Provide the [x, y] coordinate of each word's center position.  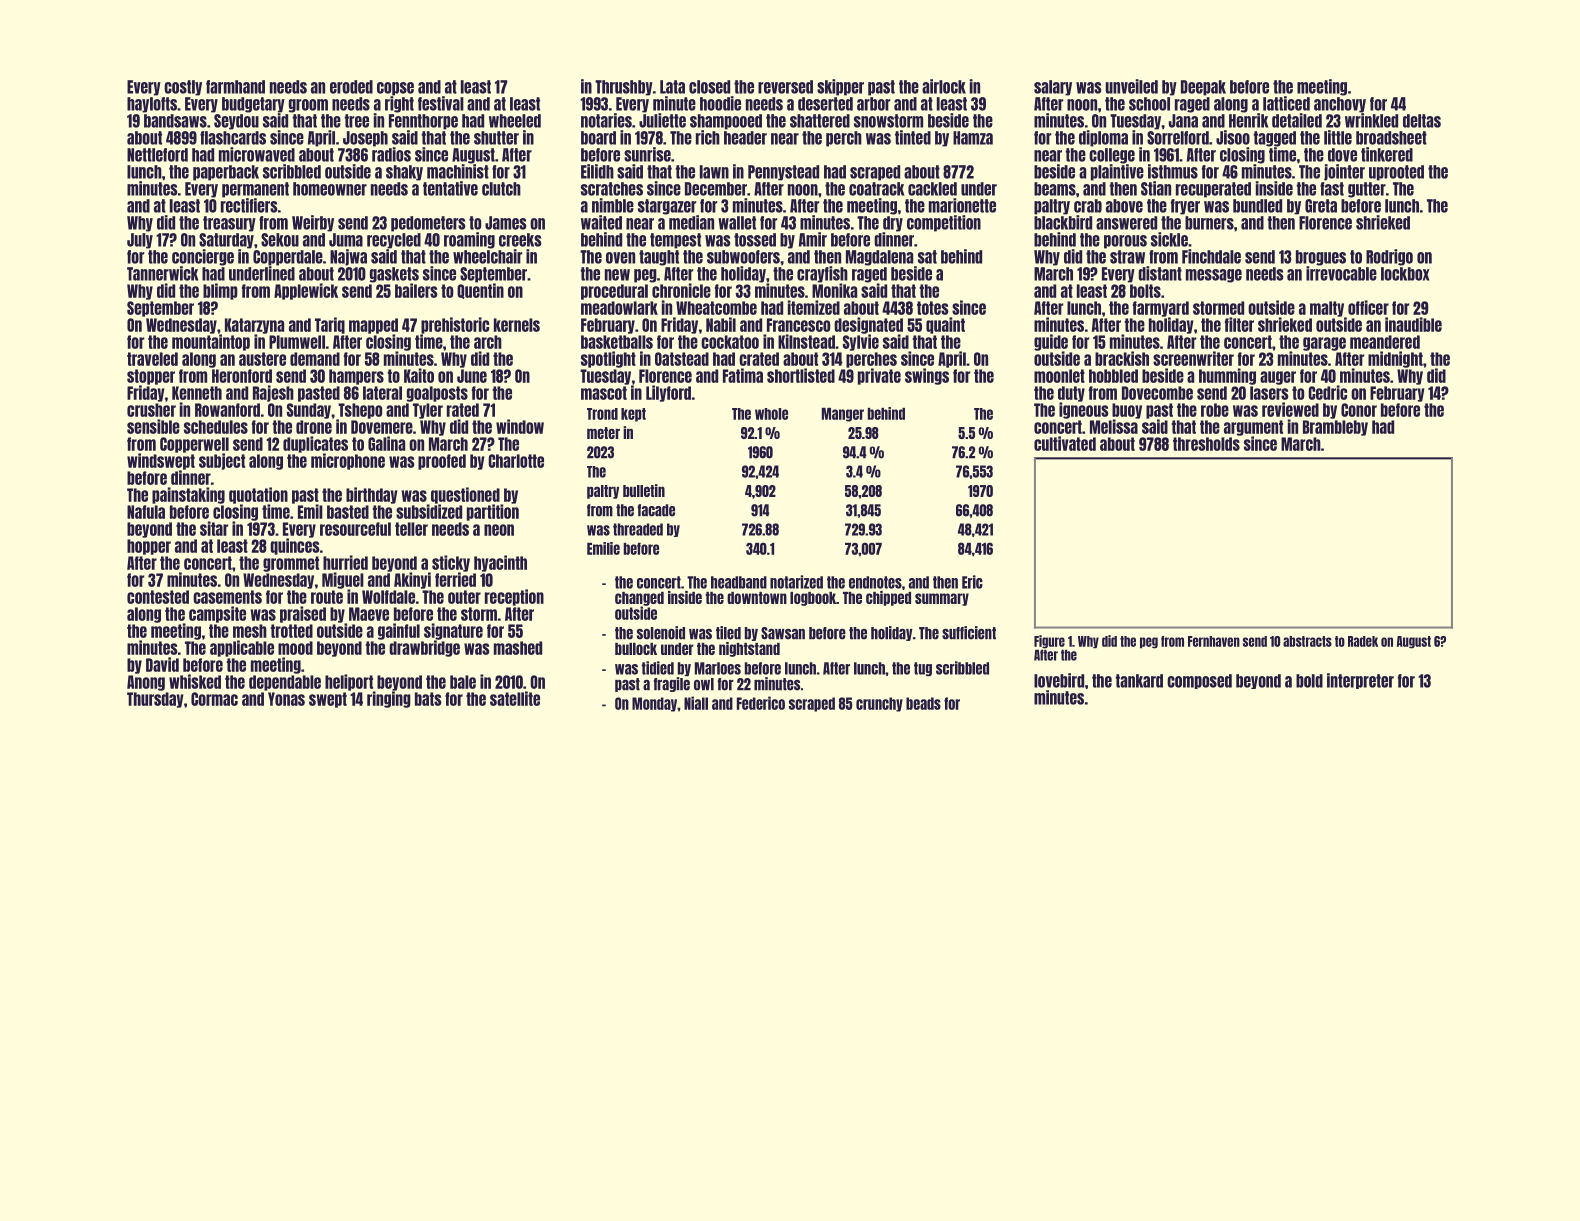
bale [463, 682]
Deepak [1203, 88]
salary [1053, 88]
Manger [843, 415]
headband [739, 582]
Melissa [1114, 426]
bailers [416, 290]
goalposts [437, 394]
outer [464, 597]
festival [441, 103]
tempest [675, 241]
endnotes [875, 582]
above [1124, 206]
